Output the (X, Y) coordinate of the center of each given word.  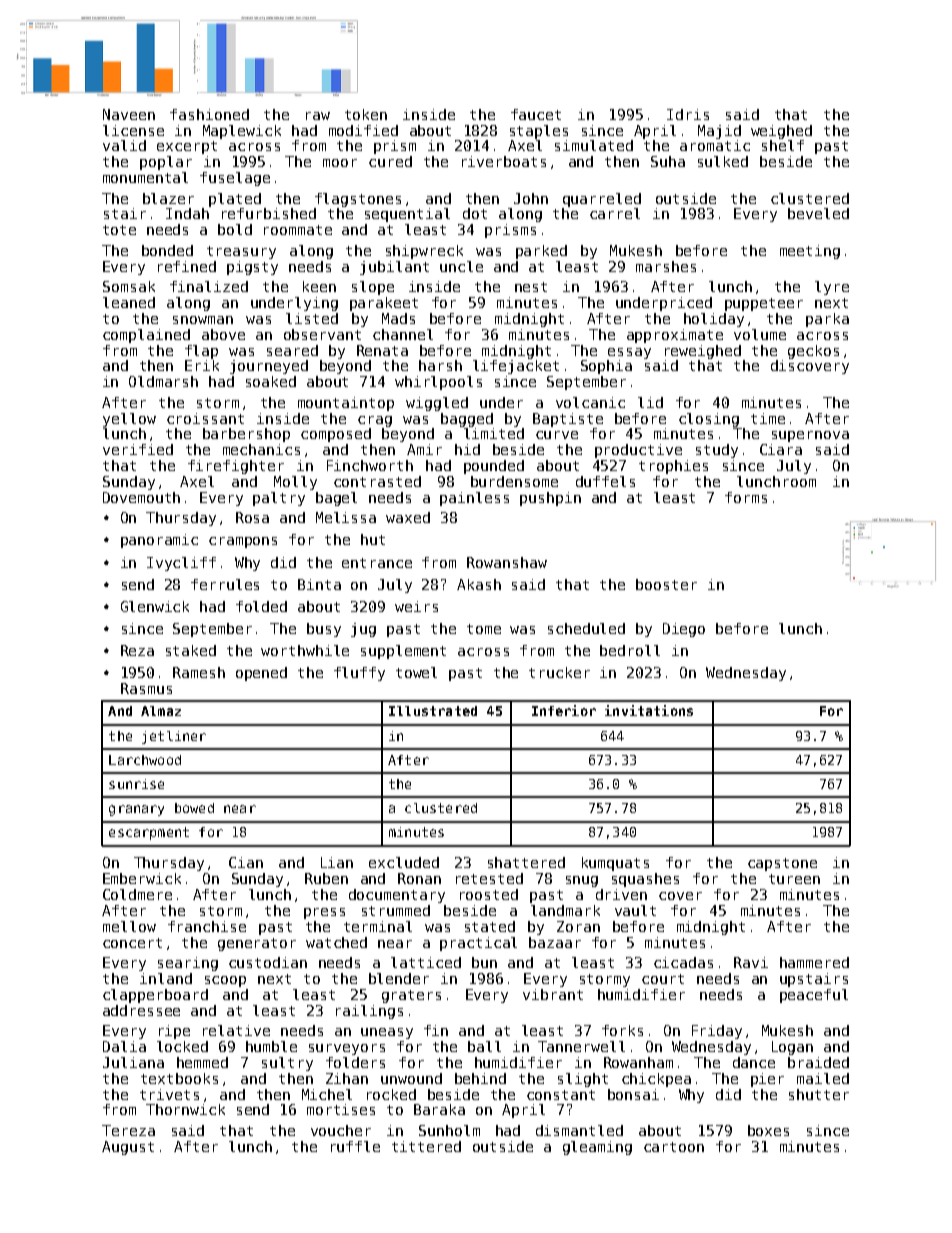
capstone (782, 864)
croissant (205, 418)
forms (746, 497)
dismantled (579, 1130)
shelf (783, 145)
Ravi (751, 962)
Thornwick (185, 1109)
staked (191, 650)
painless (474, 499)
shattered (526, 862)
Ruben (326, 878)
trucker (559, 672)
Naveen (129, 114)
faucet (536, 114)
